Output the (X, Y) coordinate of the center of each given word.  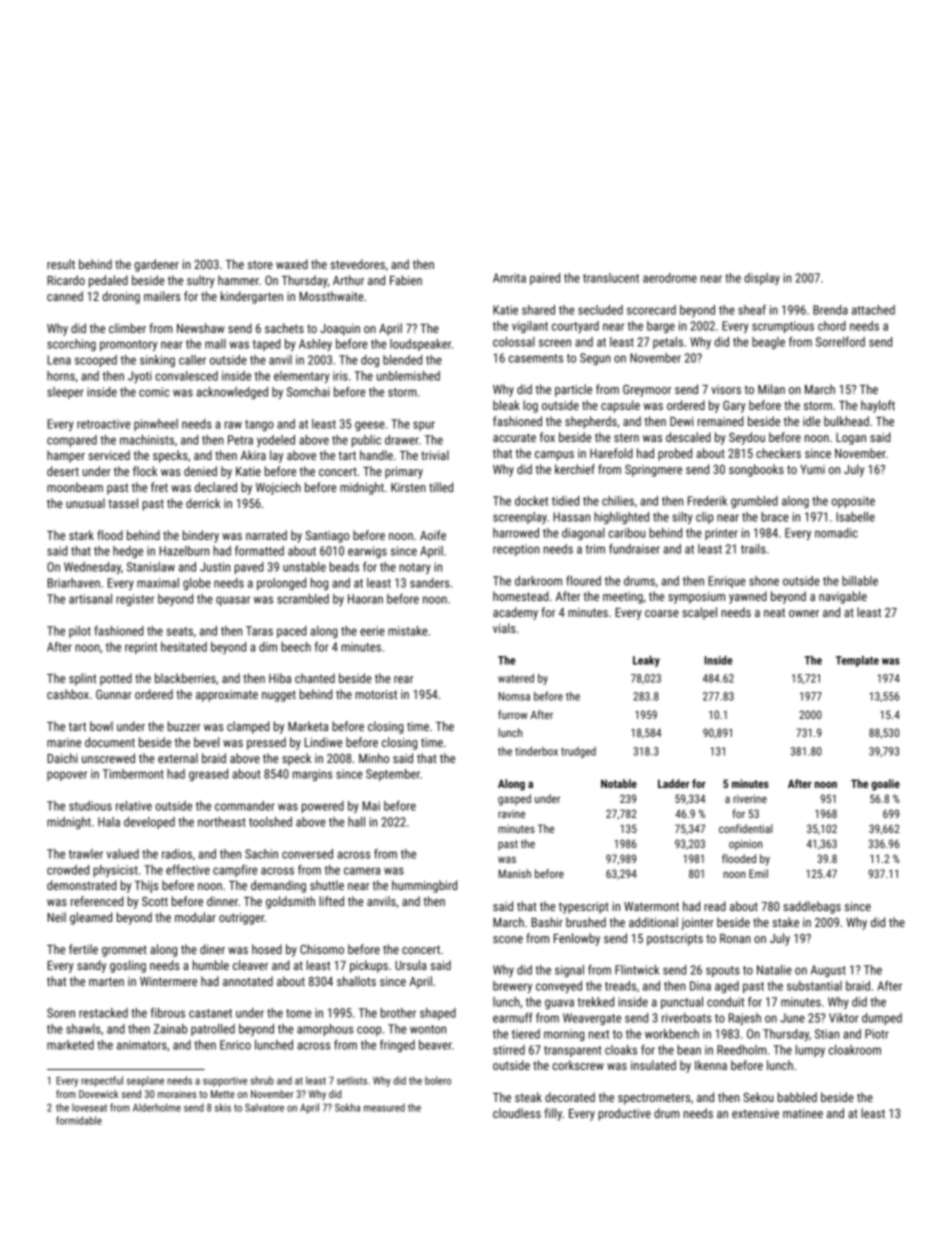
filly (553, 1114)
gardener (156, 265)
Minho (374, 758)
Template (857, 661)
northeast (222, 822)
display (762, 279)
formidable (79, 1120)
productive (624, 1114)
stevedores (357, 264)
